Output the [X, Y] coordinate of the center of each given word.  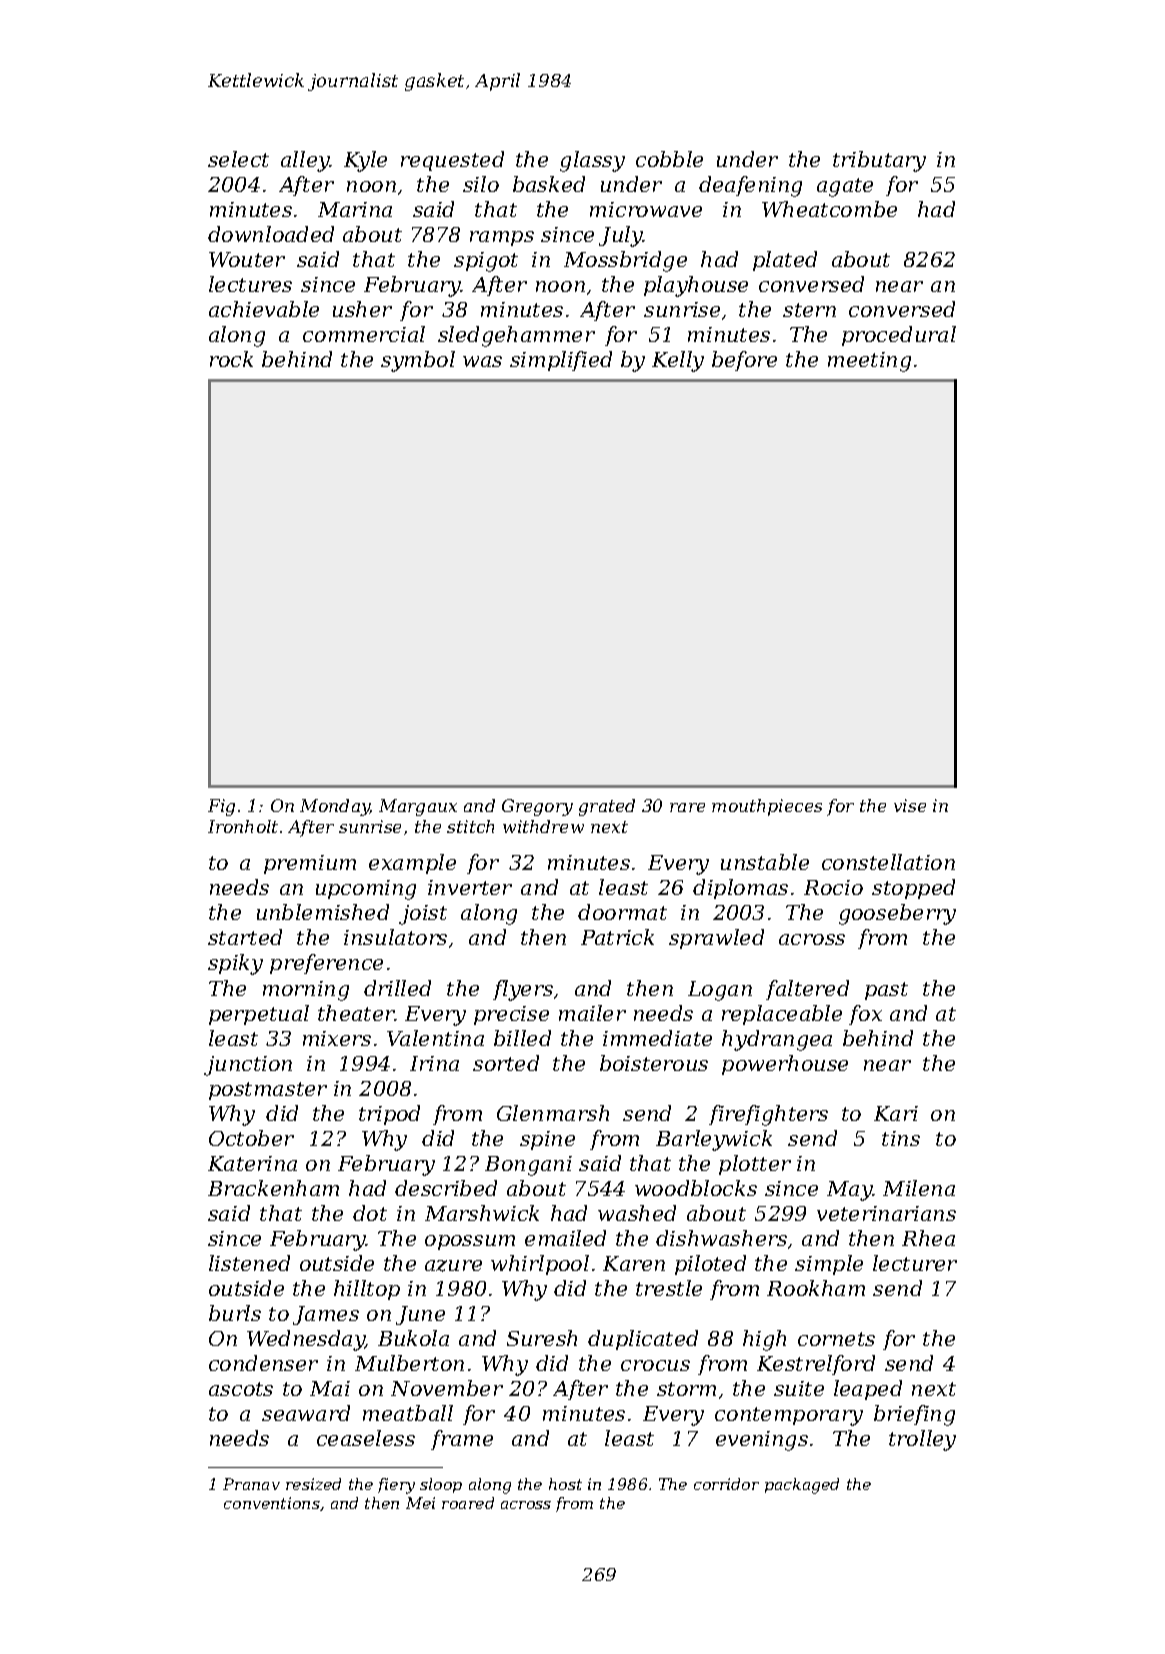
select [238, 159]
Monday [335, 807]
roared [468, 1503]
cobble [669, 159]
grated [607, 807]
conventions [272, 1503]
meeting [869, 362]
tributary [879, 161]
